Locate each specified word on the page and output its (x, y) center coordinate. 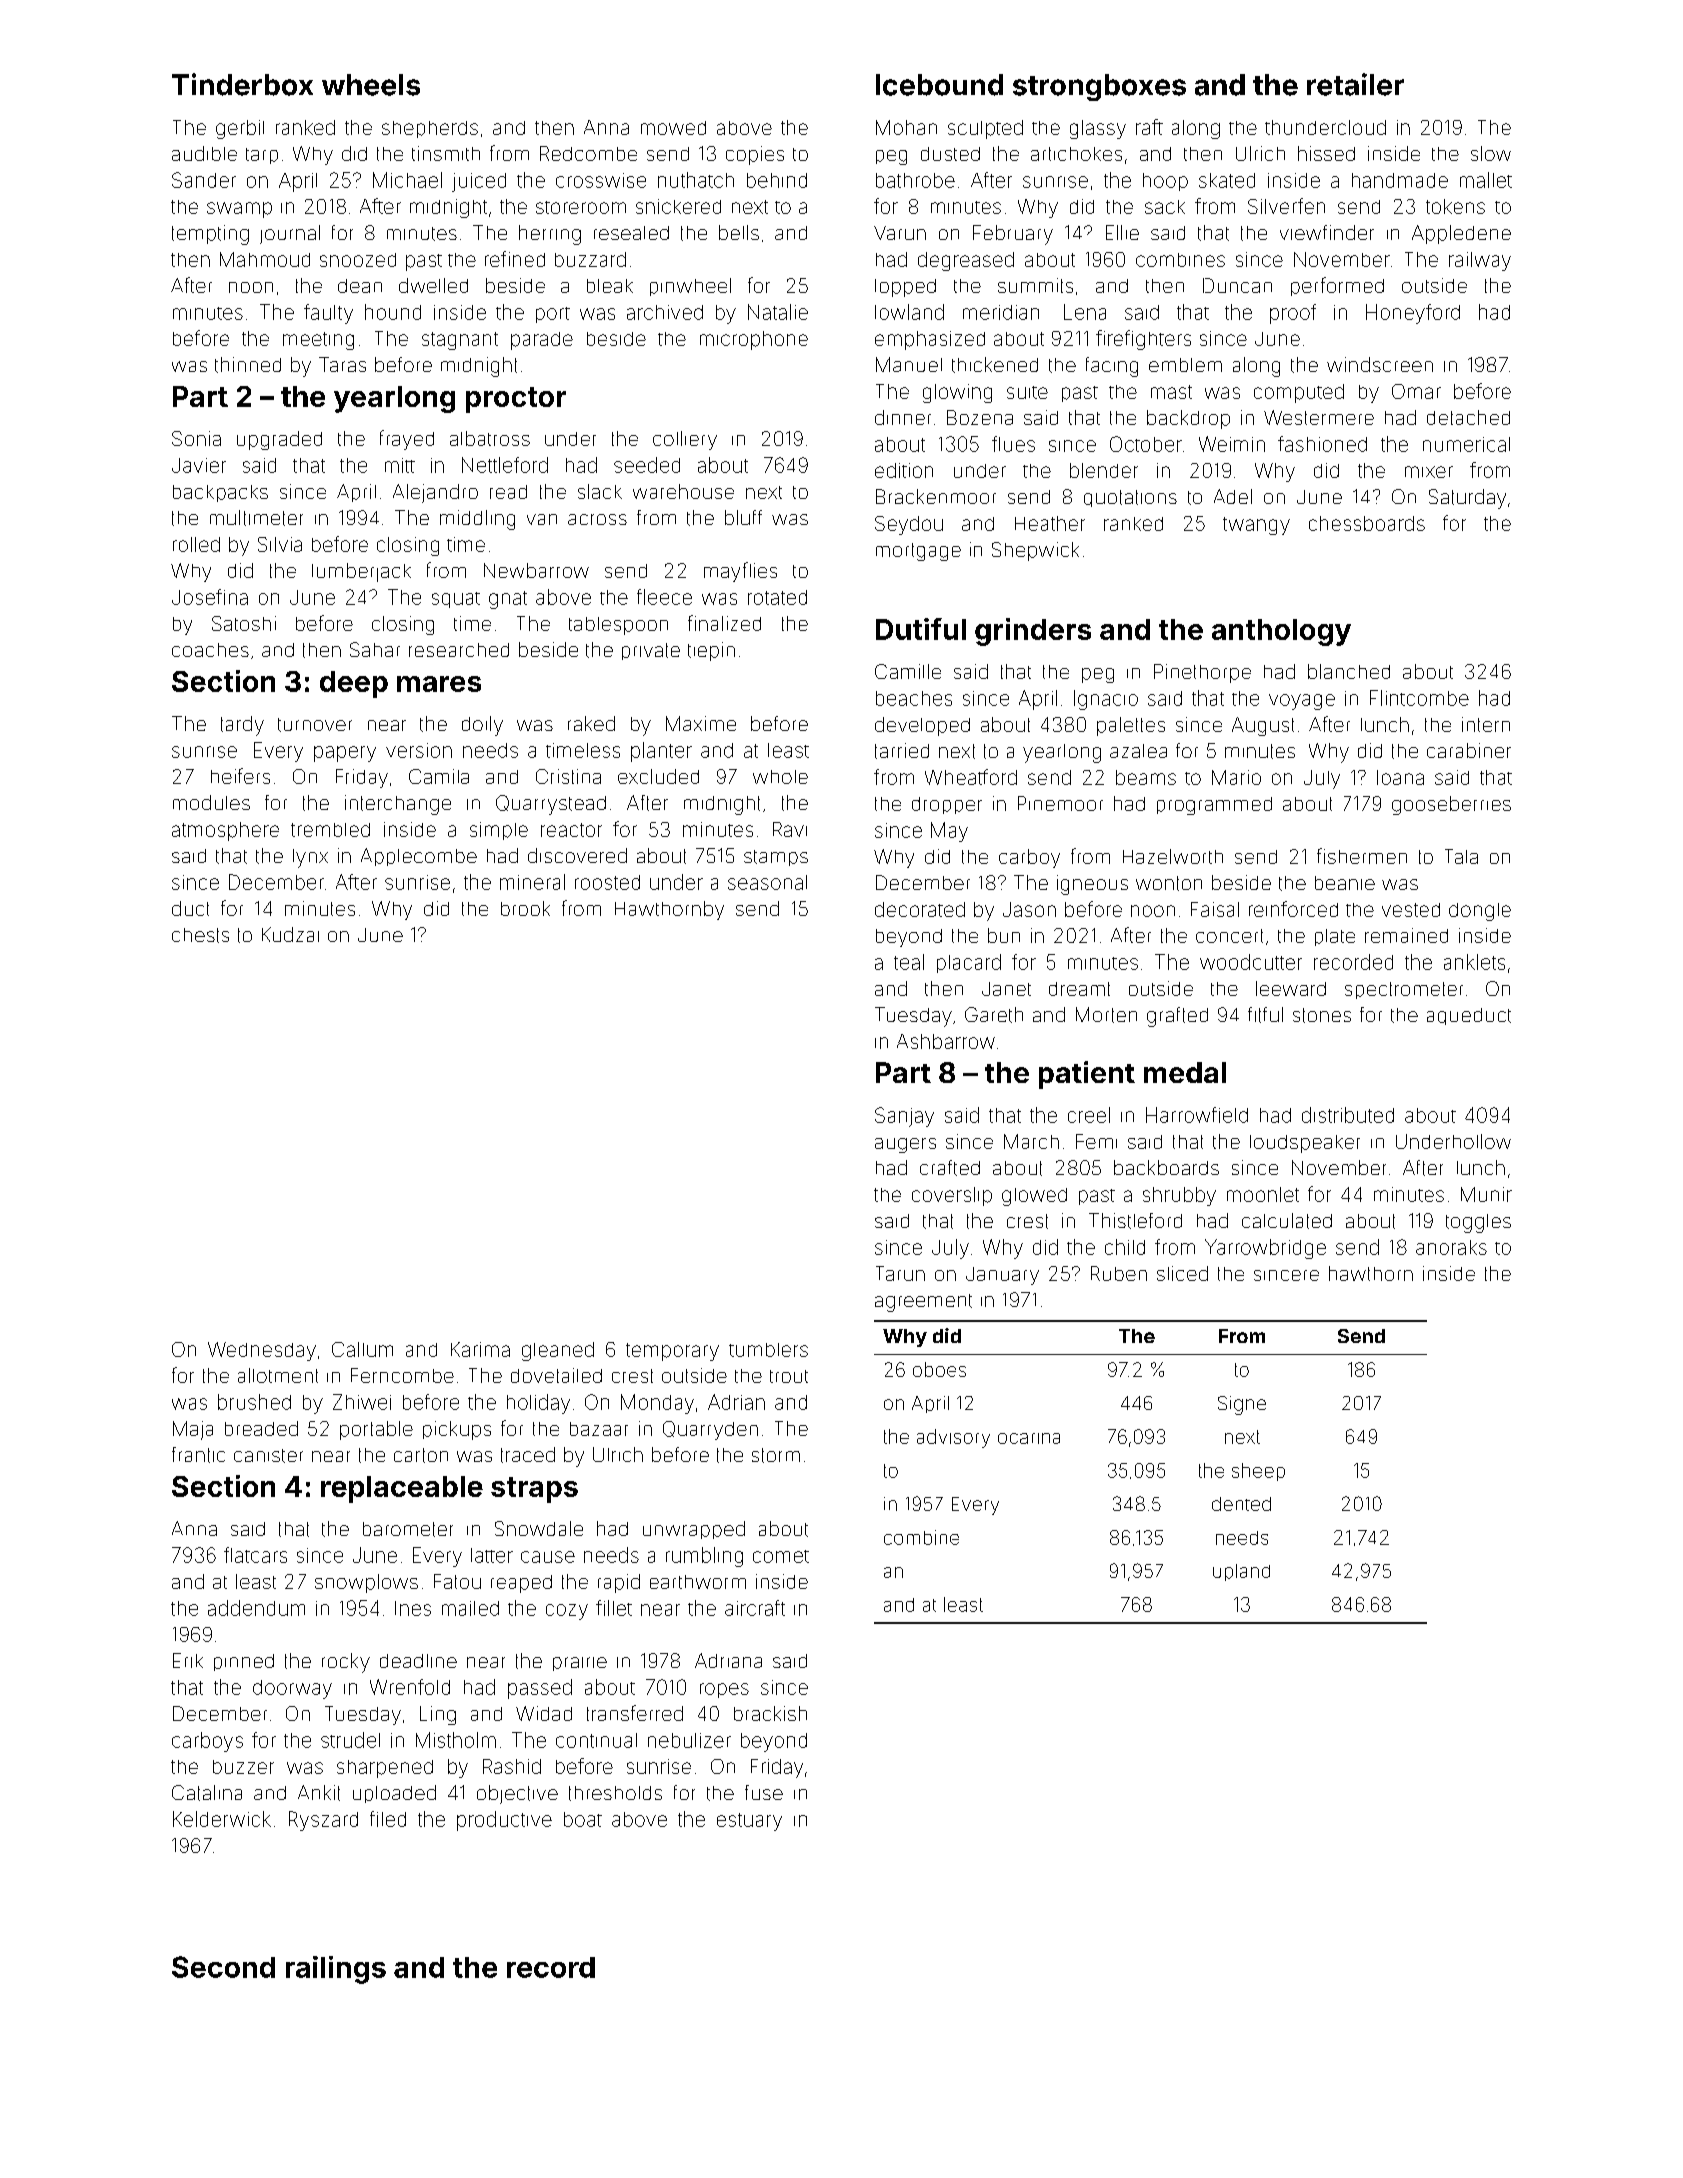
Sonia (196, 438)
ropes (724, 1690)
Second (223, 1967)
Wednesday (262, 1351)
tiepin (711, 651)
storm (776, 1455)
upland (1241, 1572)
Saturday (1467, 499)
